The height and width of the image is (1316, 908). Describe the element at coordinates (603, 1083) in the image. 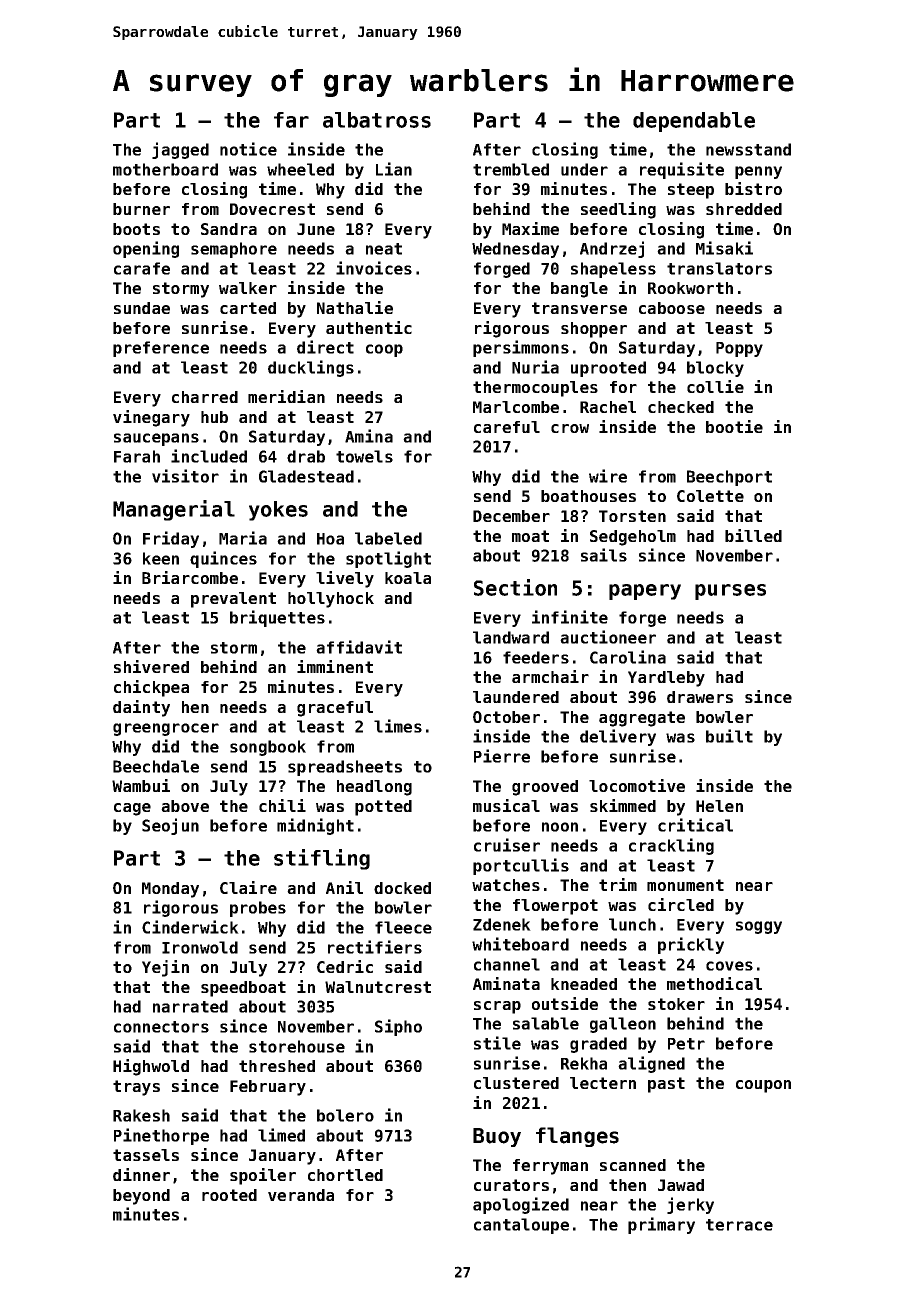

I see `lectern` at that location.
